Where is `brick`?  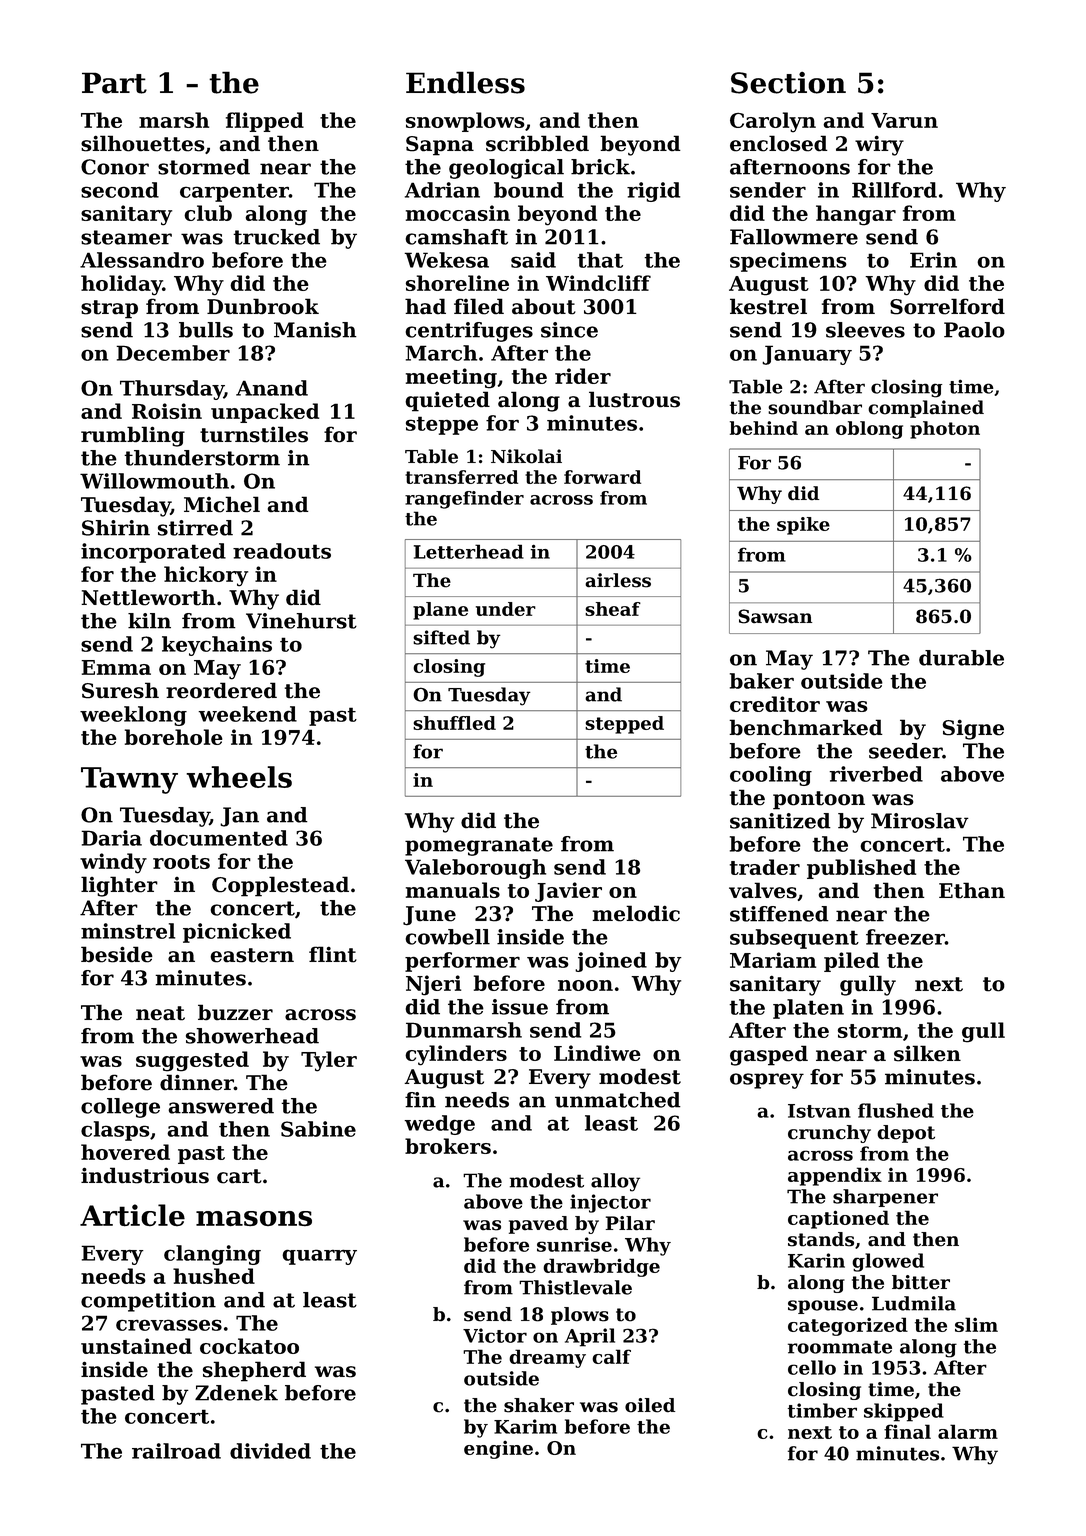 brick is located at coordinates (600, 167).
